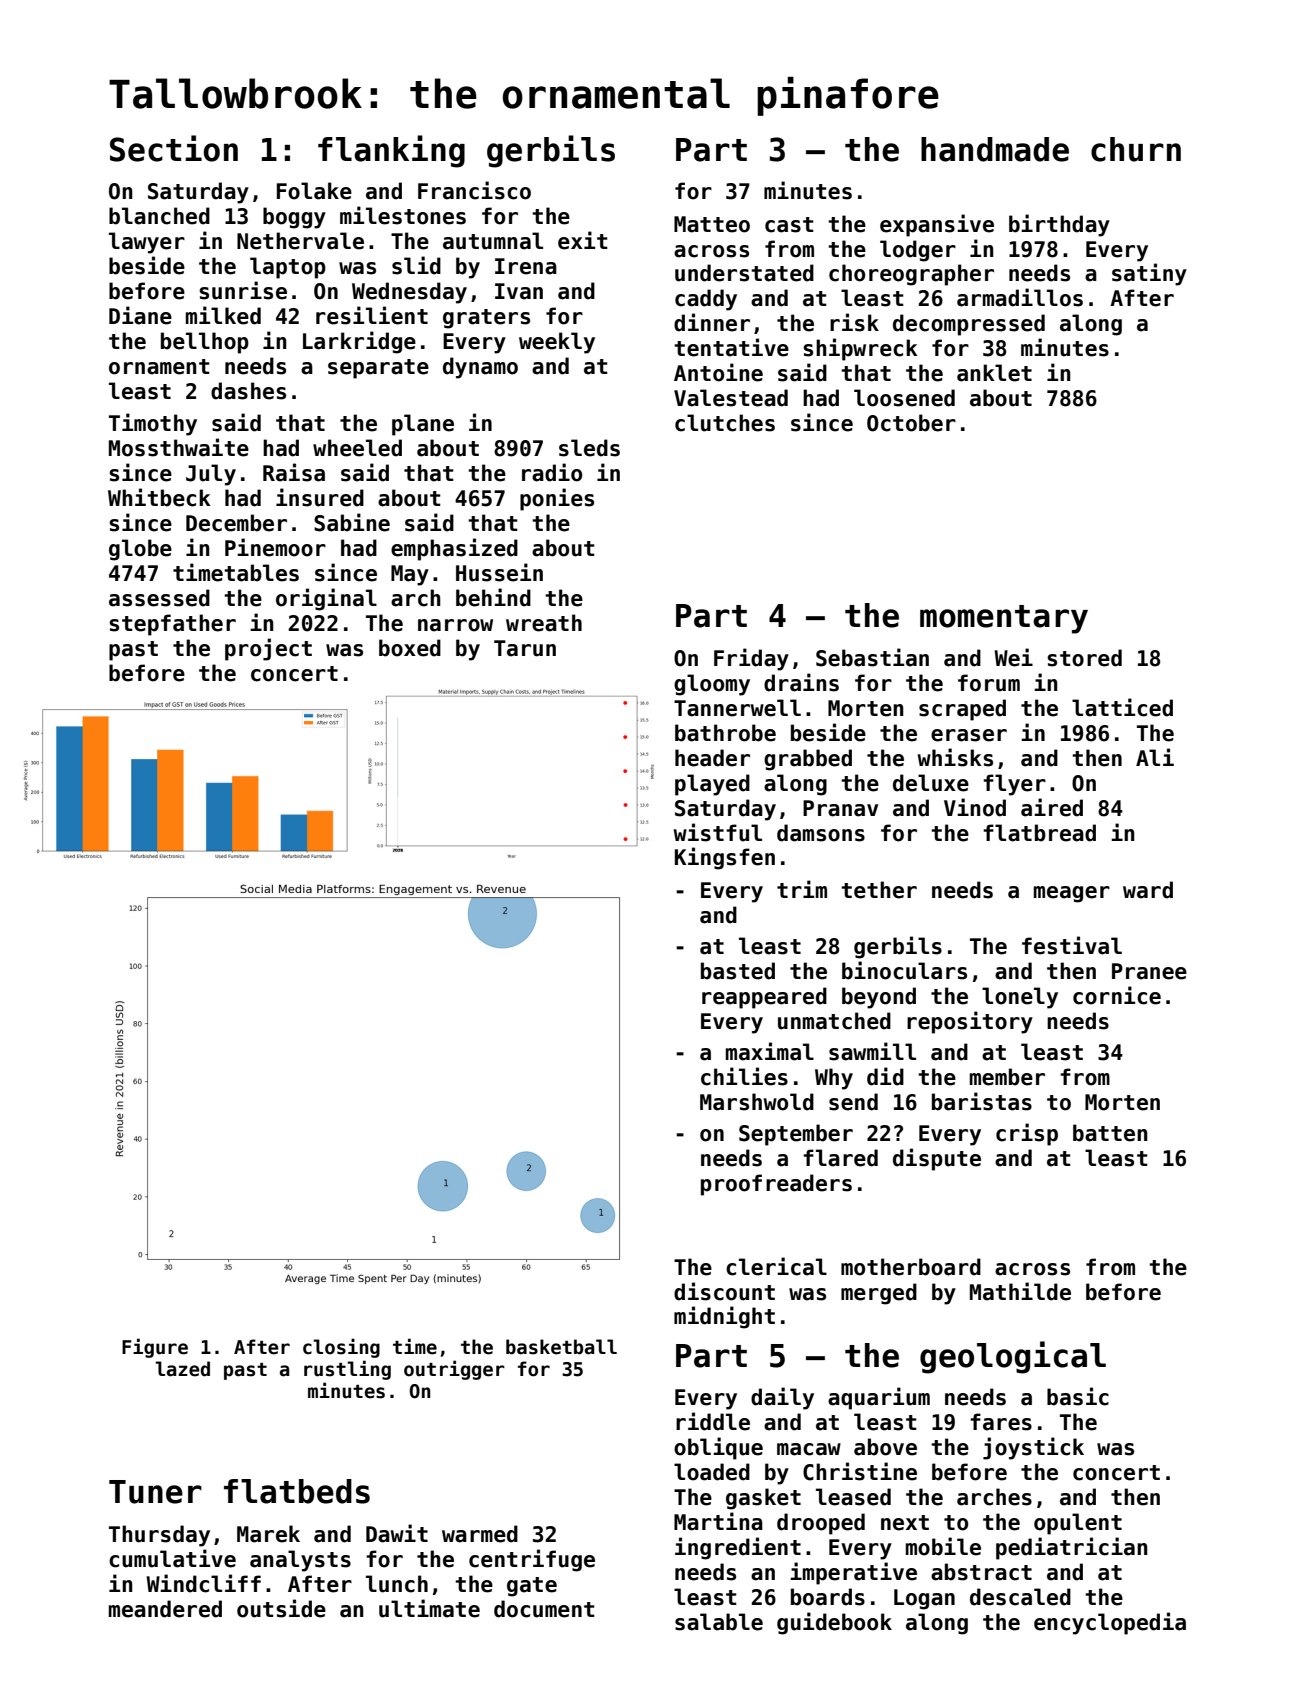 The width and height of the page is (1305, 1689). Describe the element at coordinates (712, 1472) in the page. I see `loaded` at that location.
